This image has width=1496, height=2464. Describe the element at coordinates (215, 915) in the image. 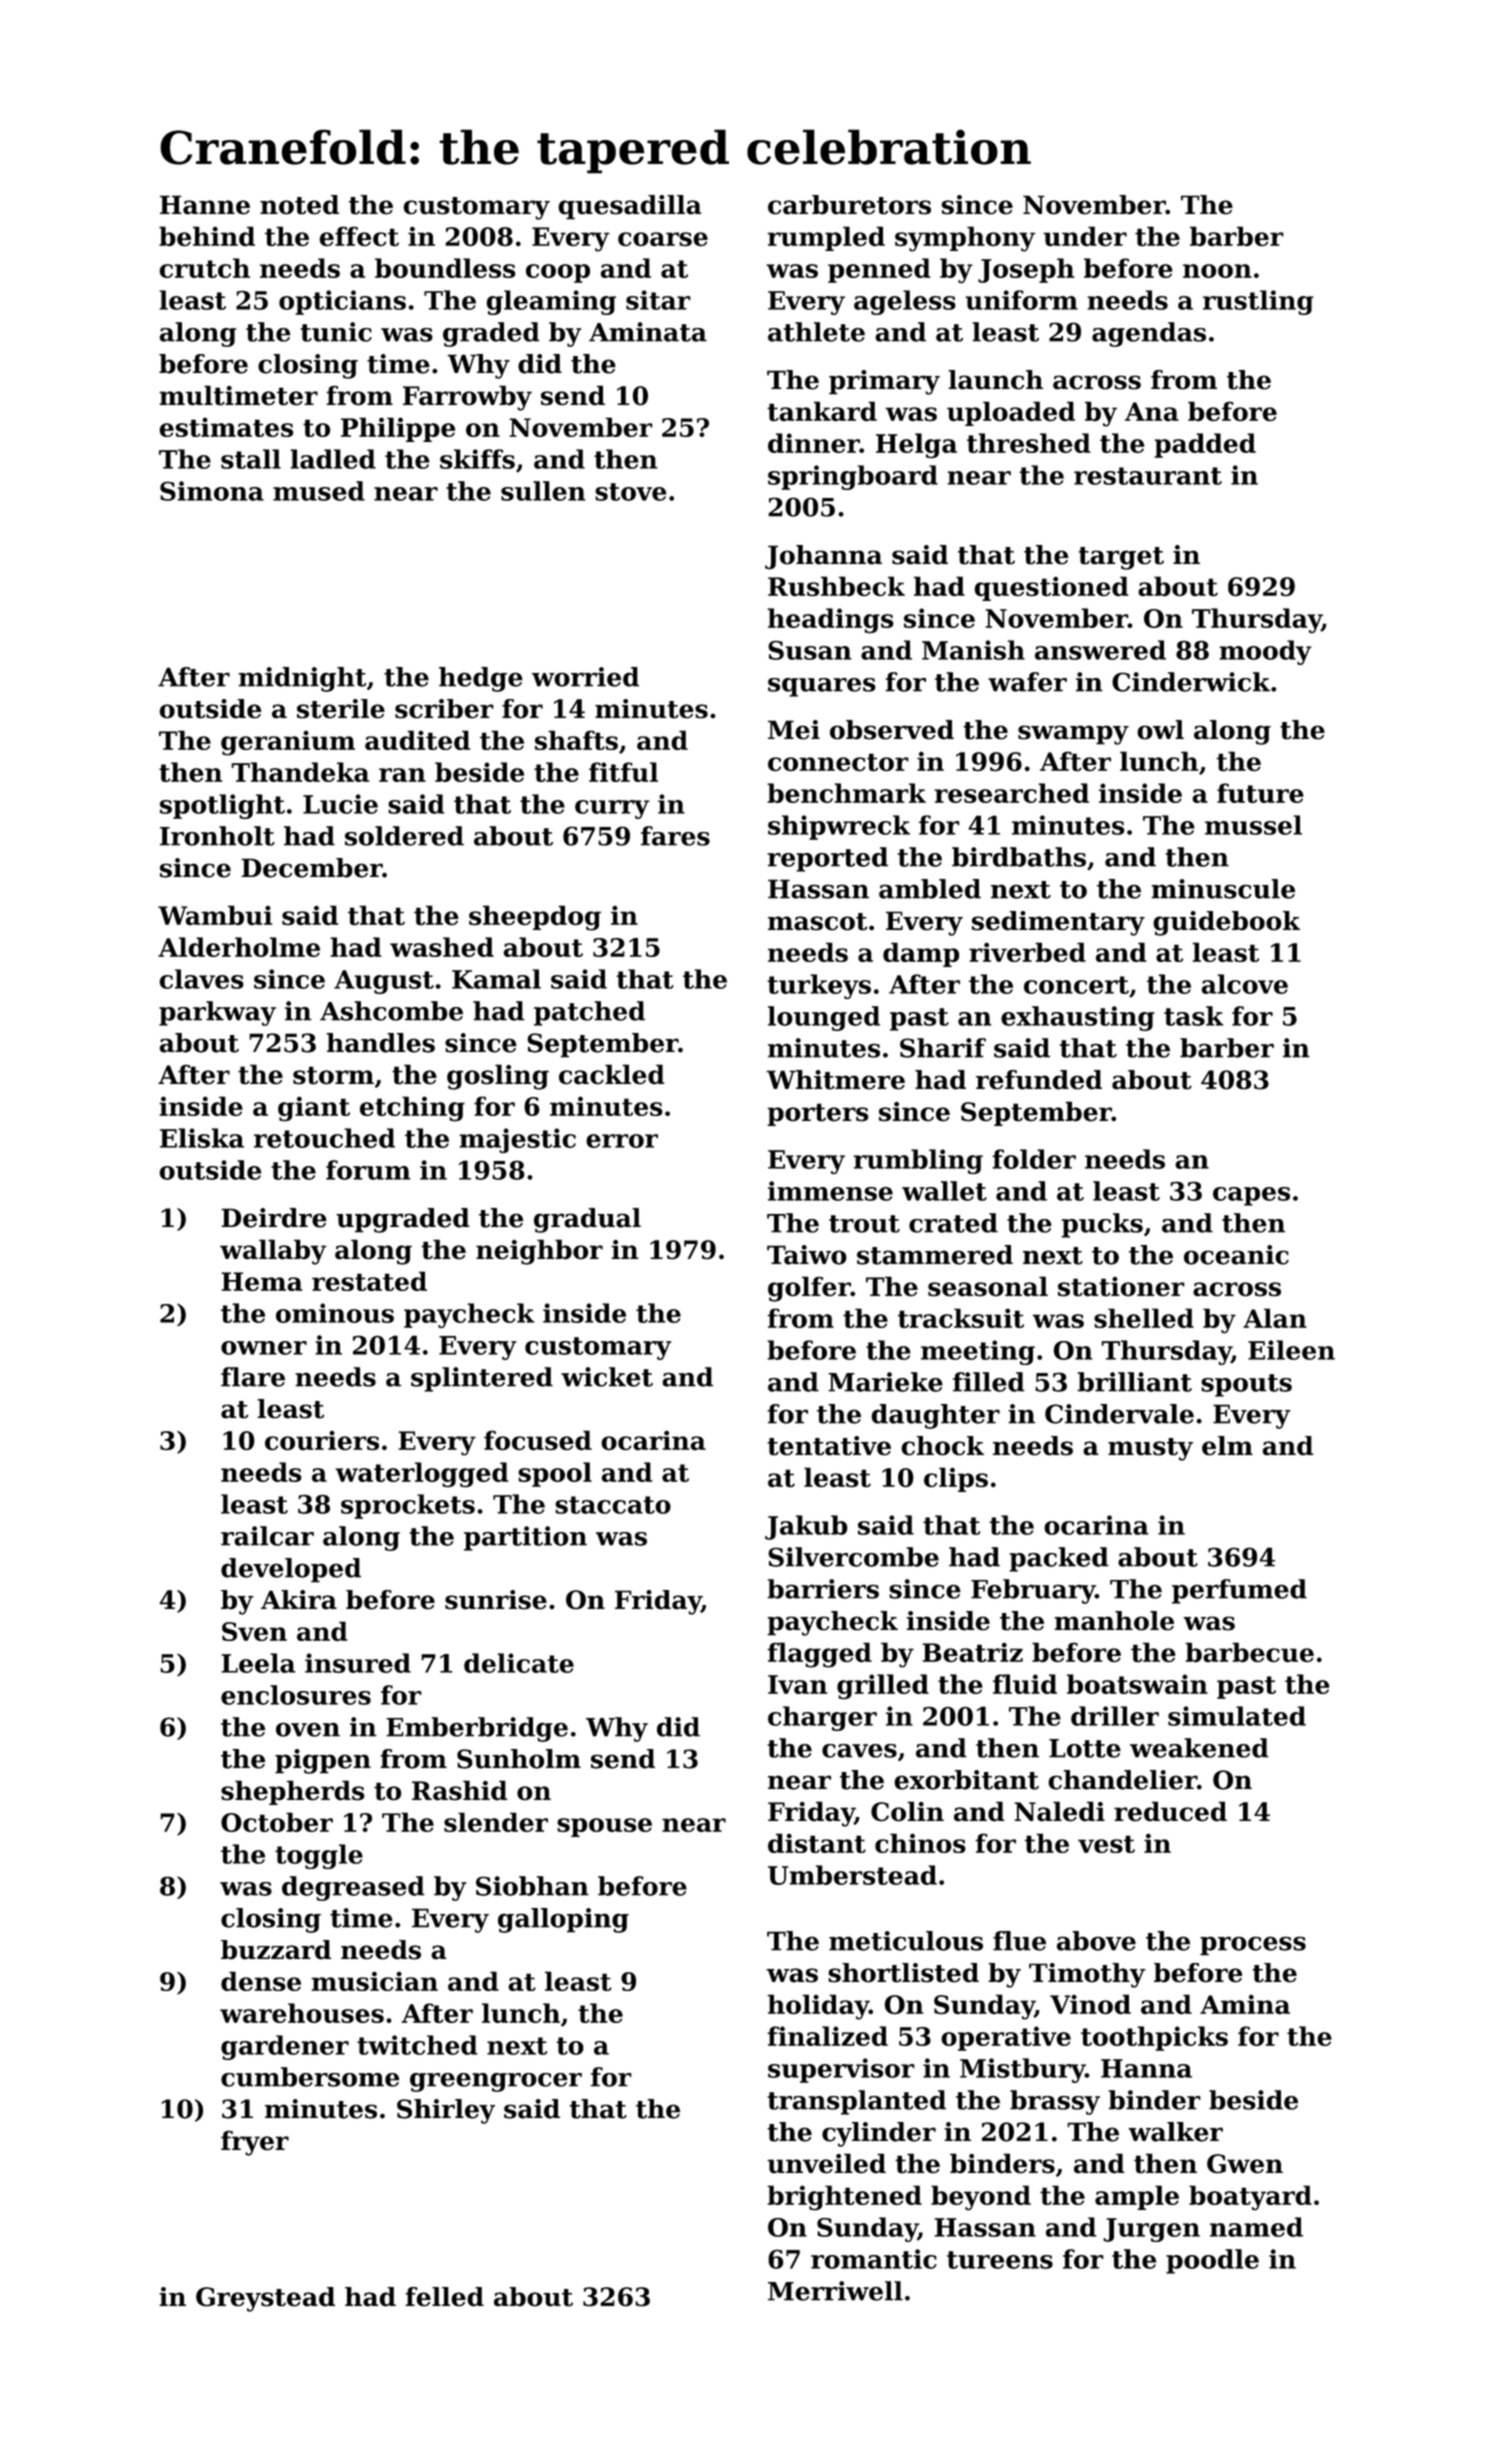

I see `Wambui` at that location.
